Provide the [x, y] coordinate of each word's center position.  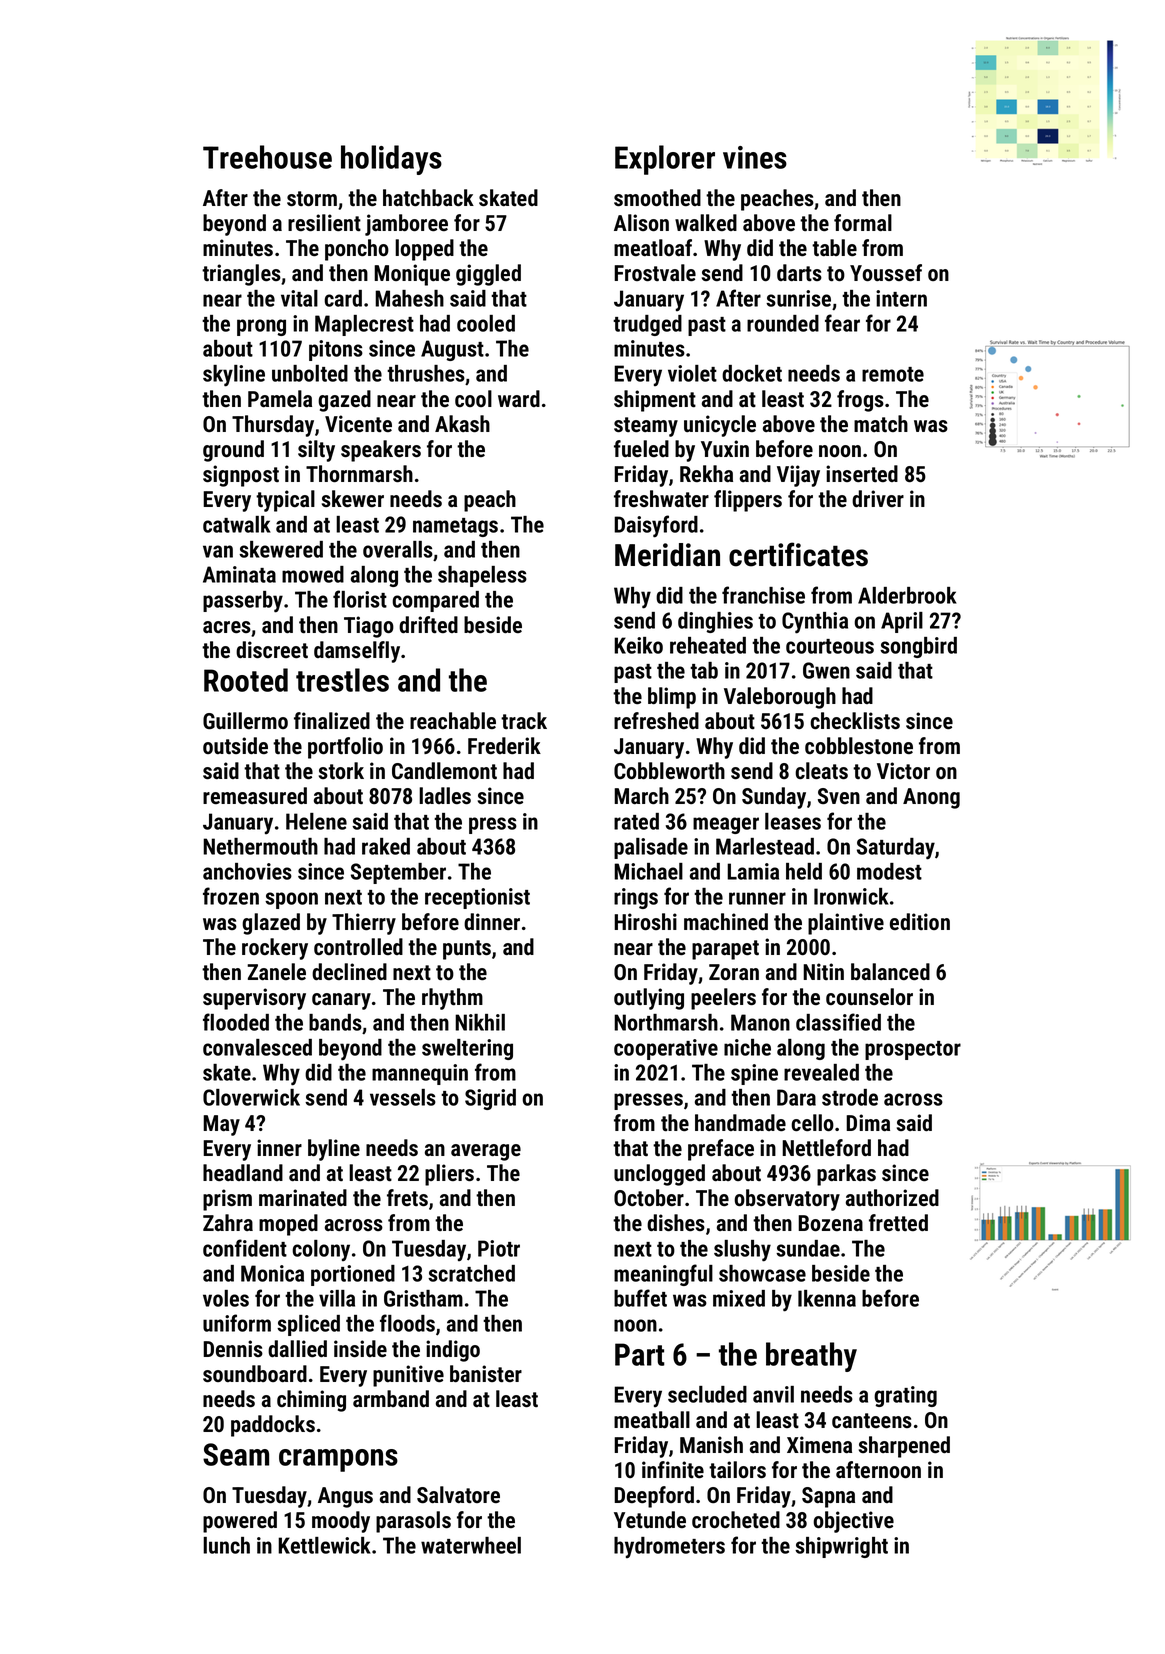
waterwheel [471, 1545]
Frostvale [655, 272]
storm [312, 198]
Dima [868, 1122]
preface [721, 1150]
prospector [913, 1050]
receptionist [477, 898]
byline [334, 1150]
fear [842, 323]
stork [341, 770]
